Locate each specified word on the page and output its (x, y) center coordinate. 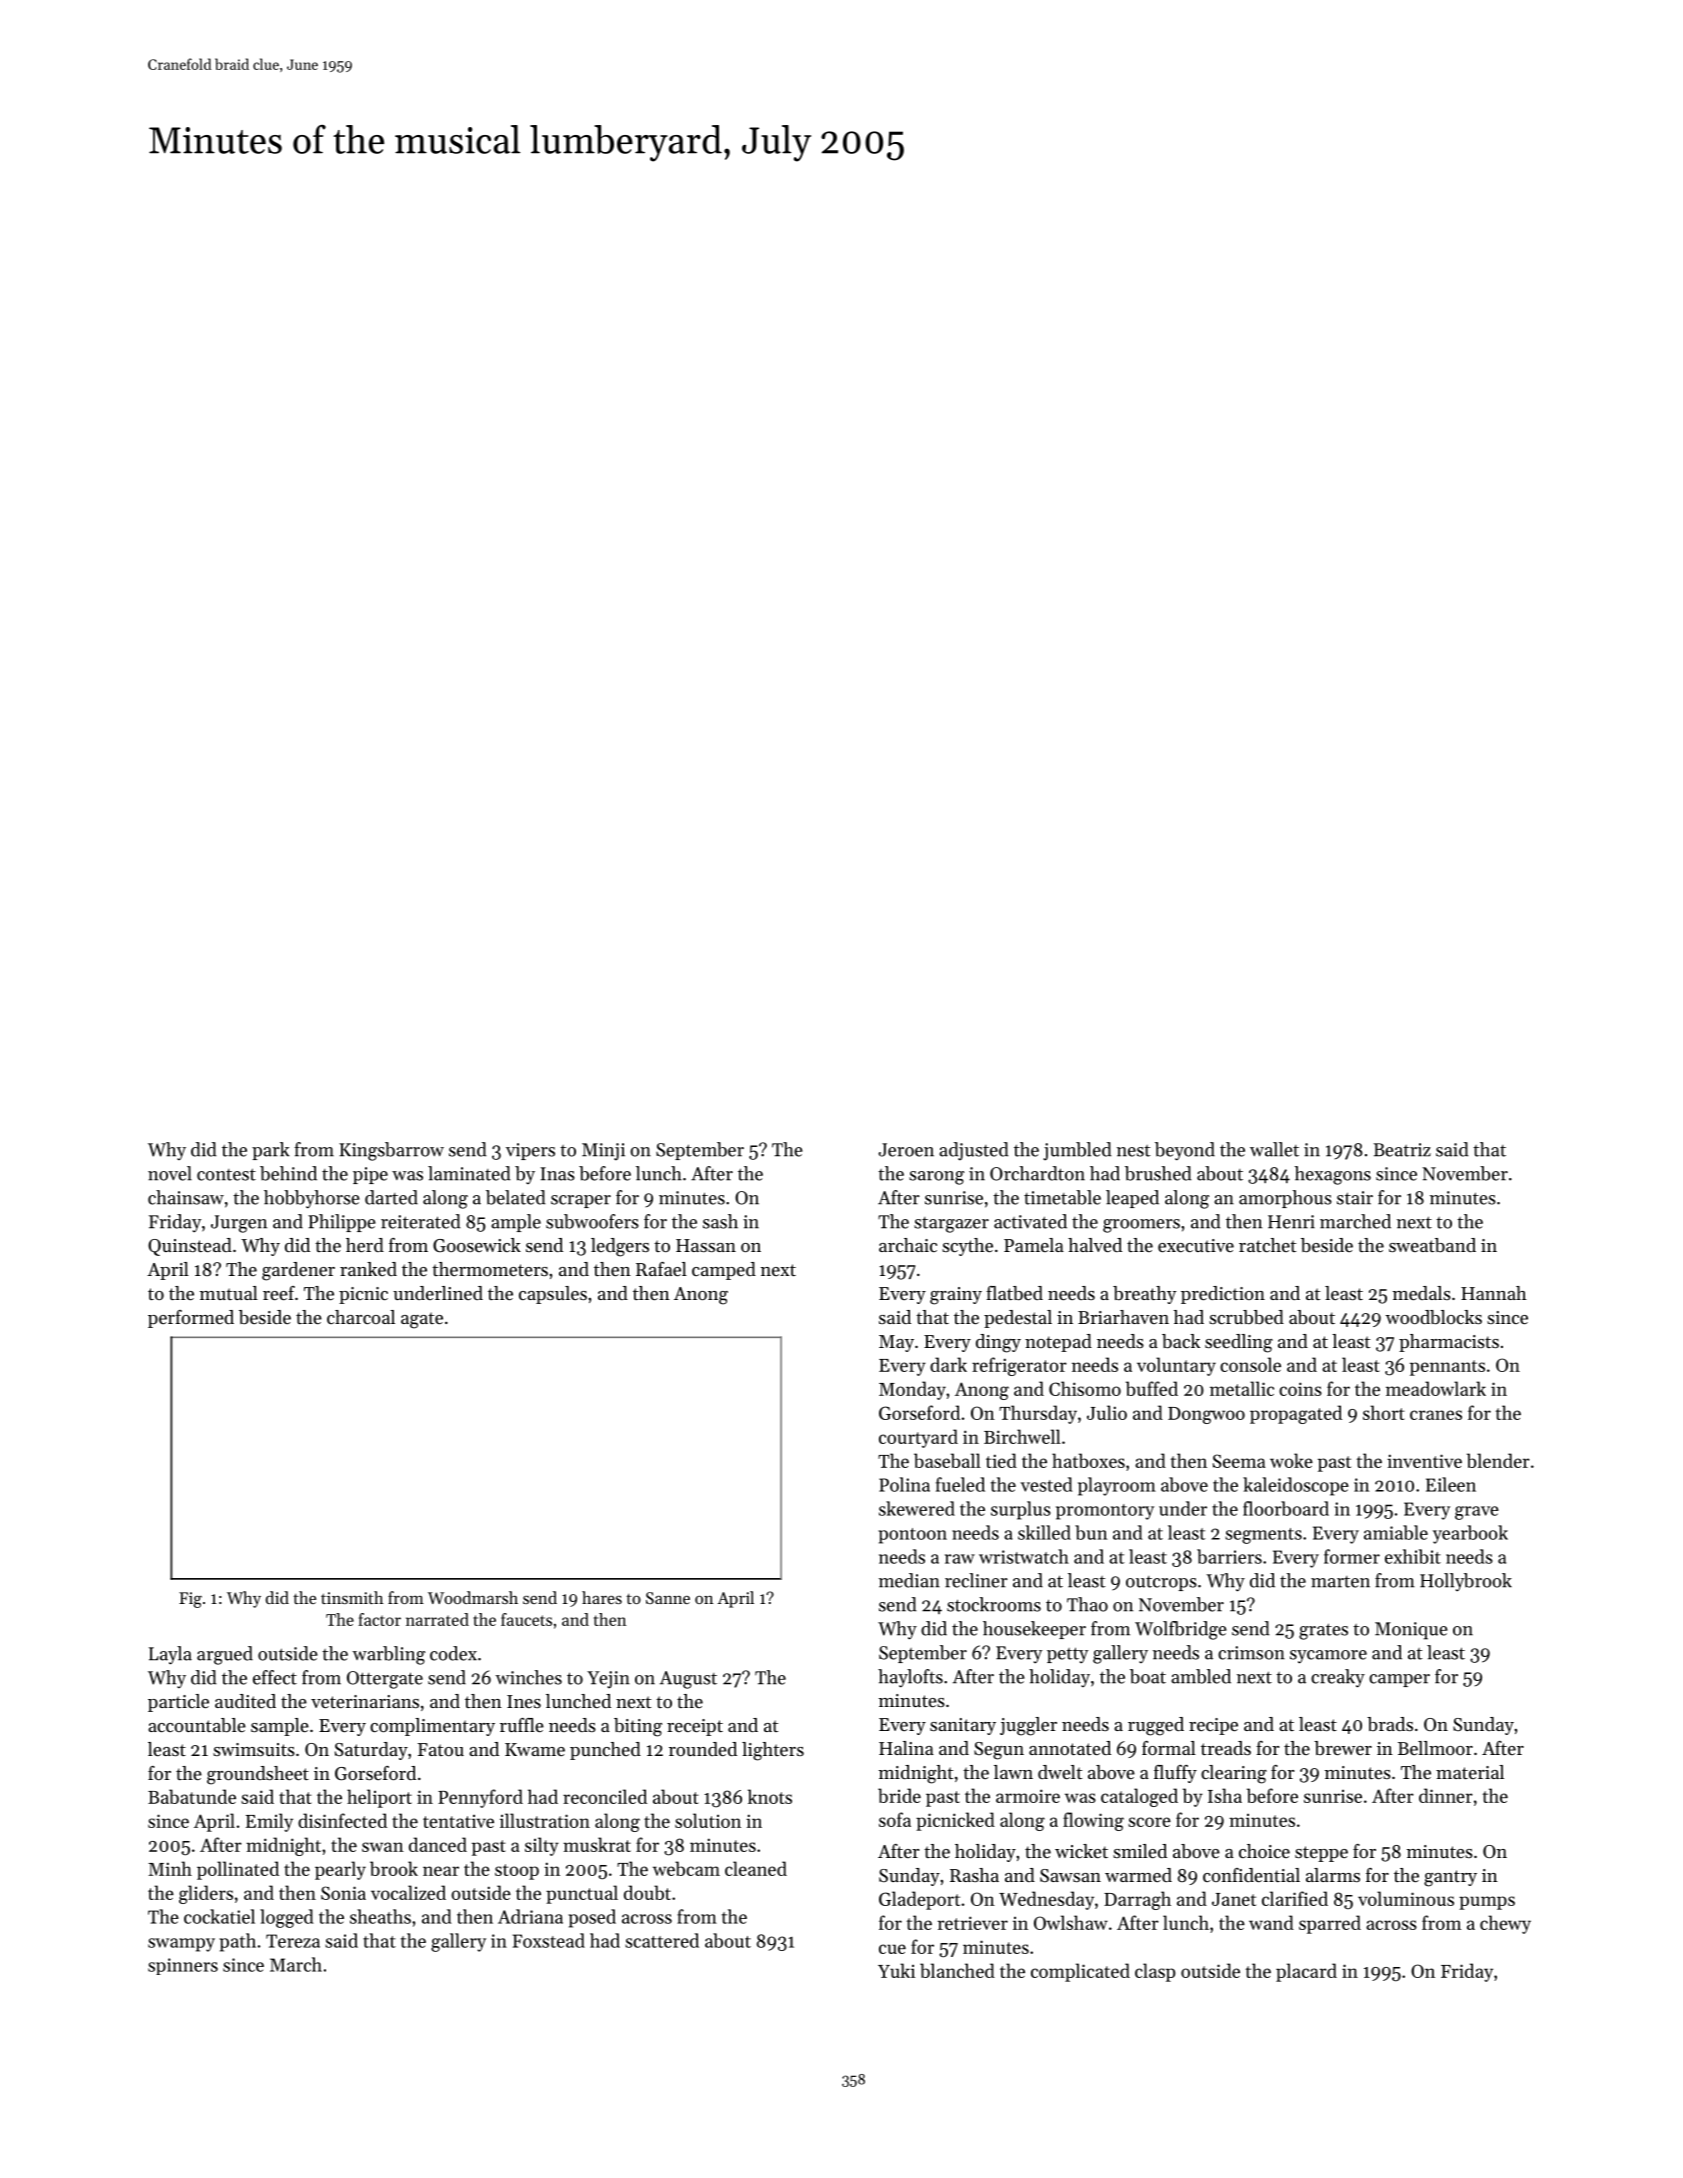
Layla (170, 1655)
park (271, 1151)
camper (1399, 1680)
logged (287, 1918)
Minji (603, 1152)
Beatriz (1402, 1150)
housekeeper (1034, 1630)
